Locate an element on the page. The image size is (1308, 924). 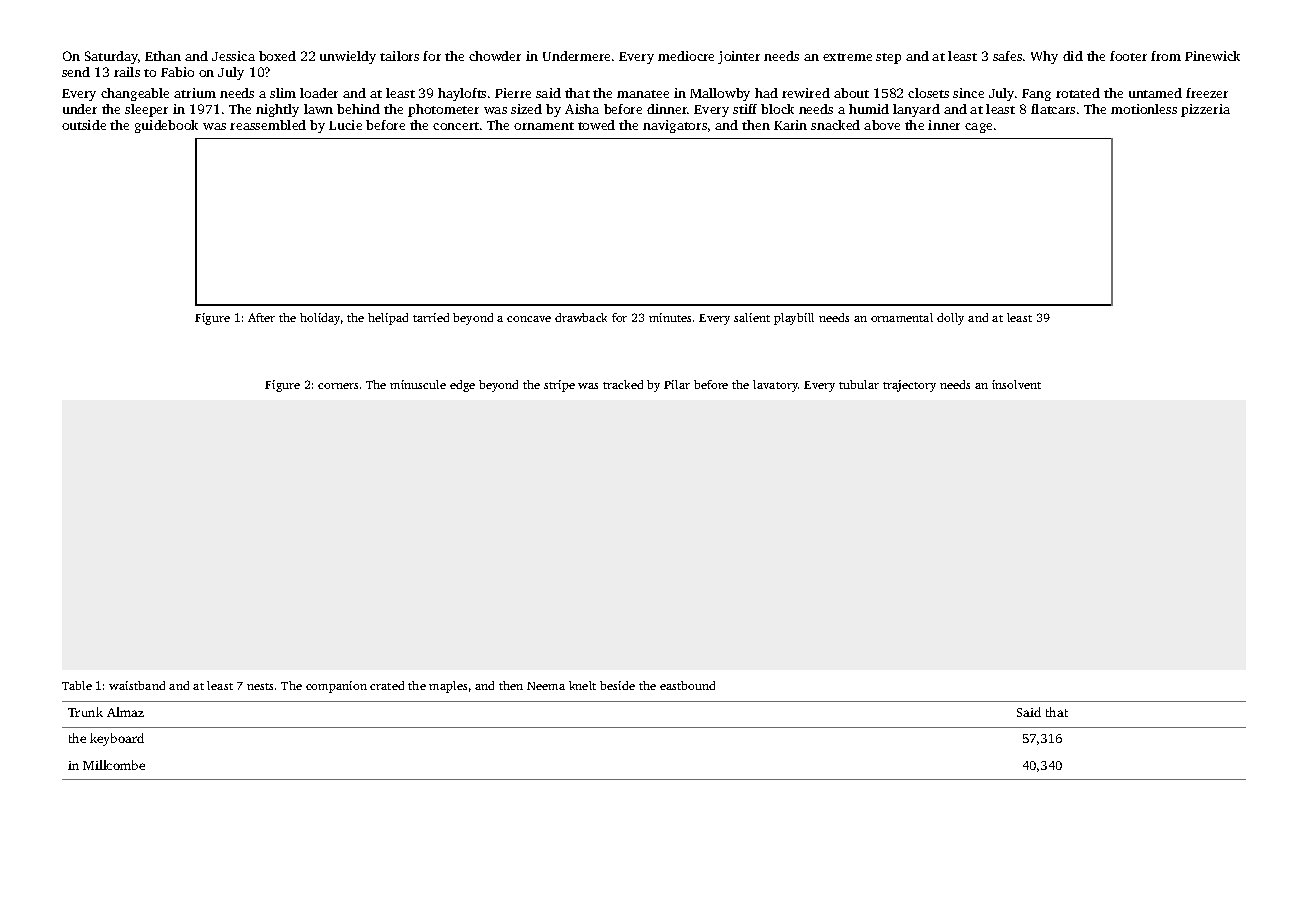
After is located at coordinates (261, 317).
